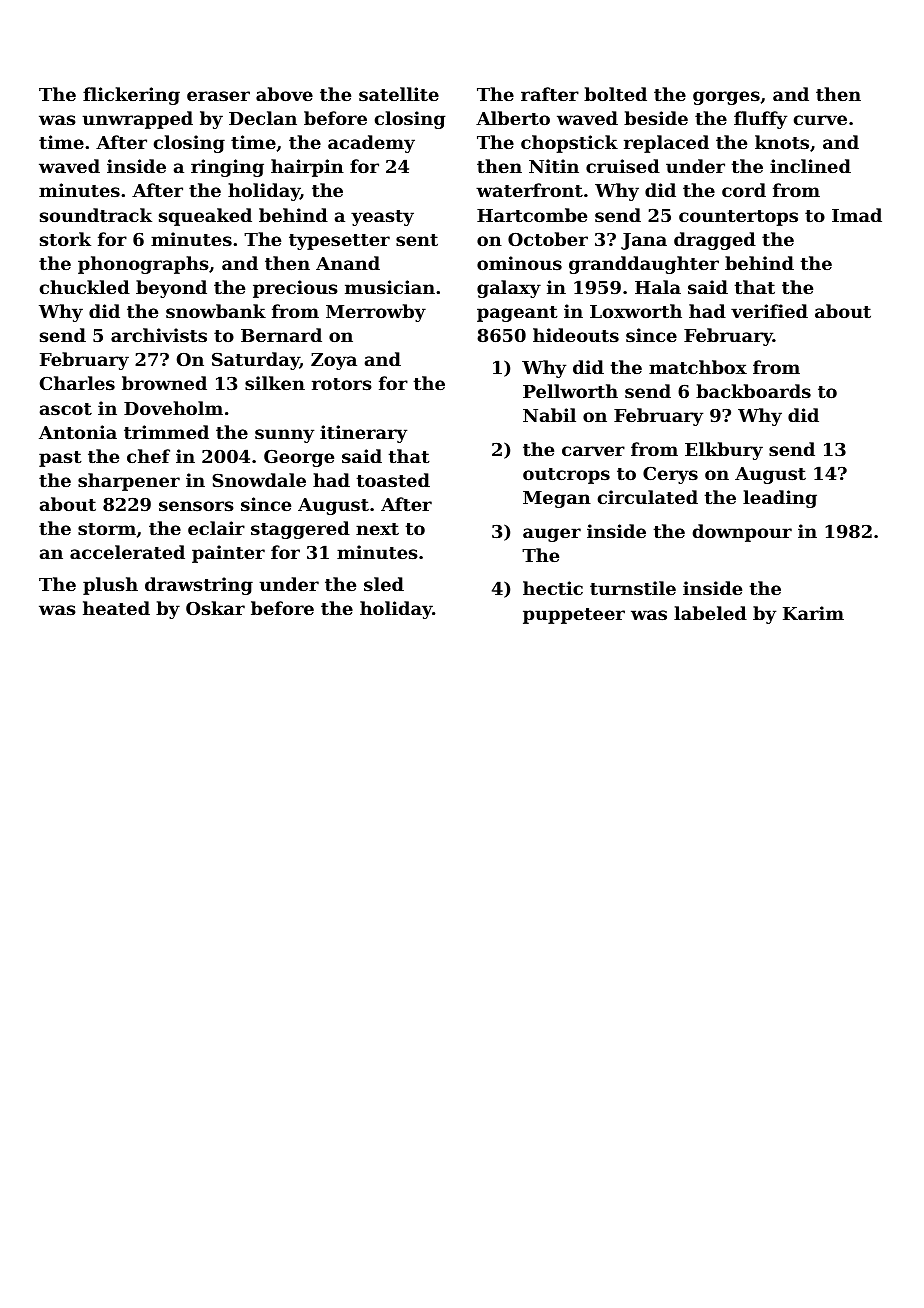 This screenshot has width=924, height=1308. I want to click on countertops, so click(738, 218).
